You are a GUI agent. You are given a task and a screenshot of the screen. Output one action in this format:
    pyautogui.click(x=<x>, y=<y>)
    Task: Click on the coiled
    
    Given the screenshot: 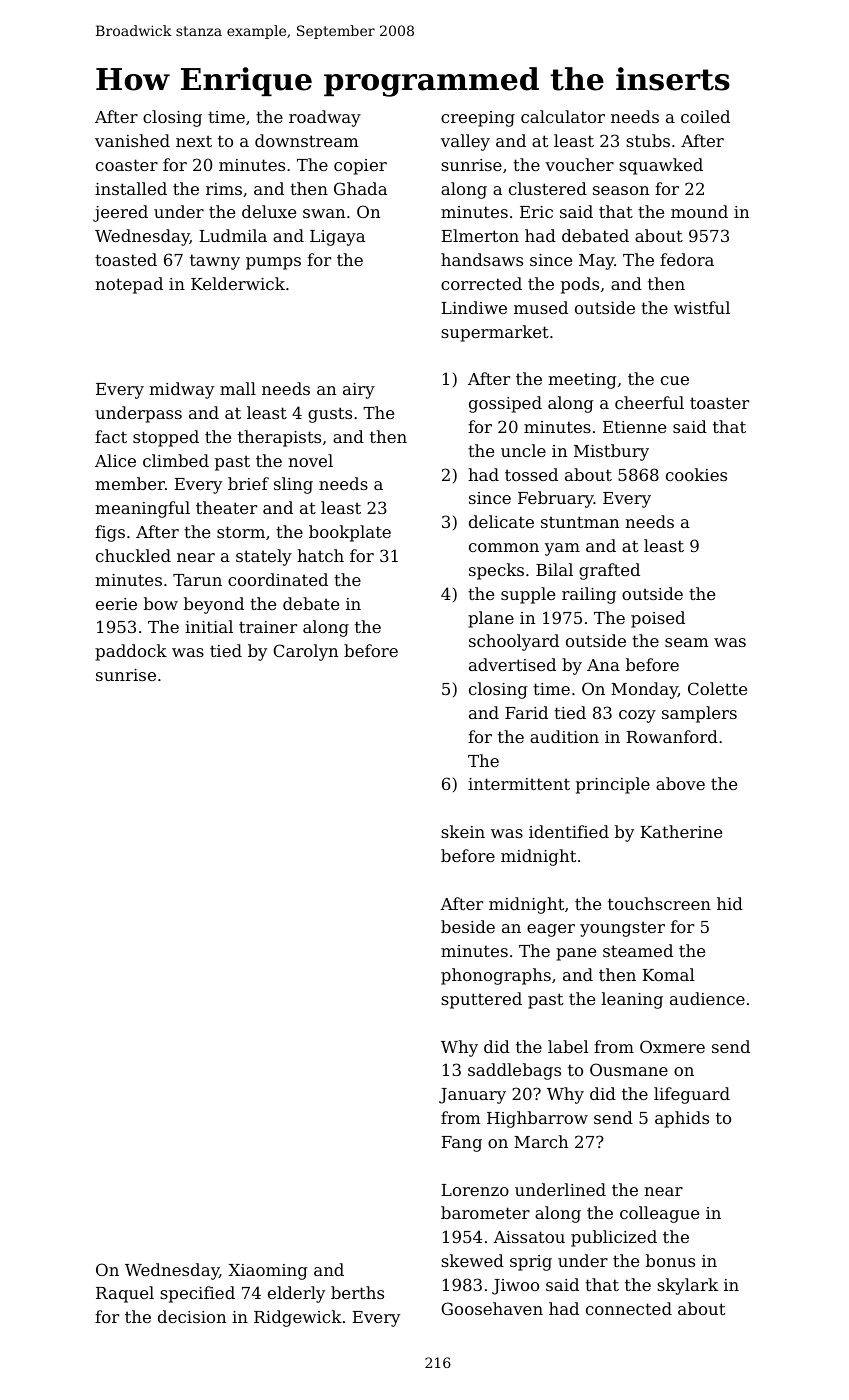 What is the action you would take?
    pyautogui.click(x=705, y=116)
